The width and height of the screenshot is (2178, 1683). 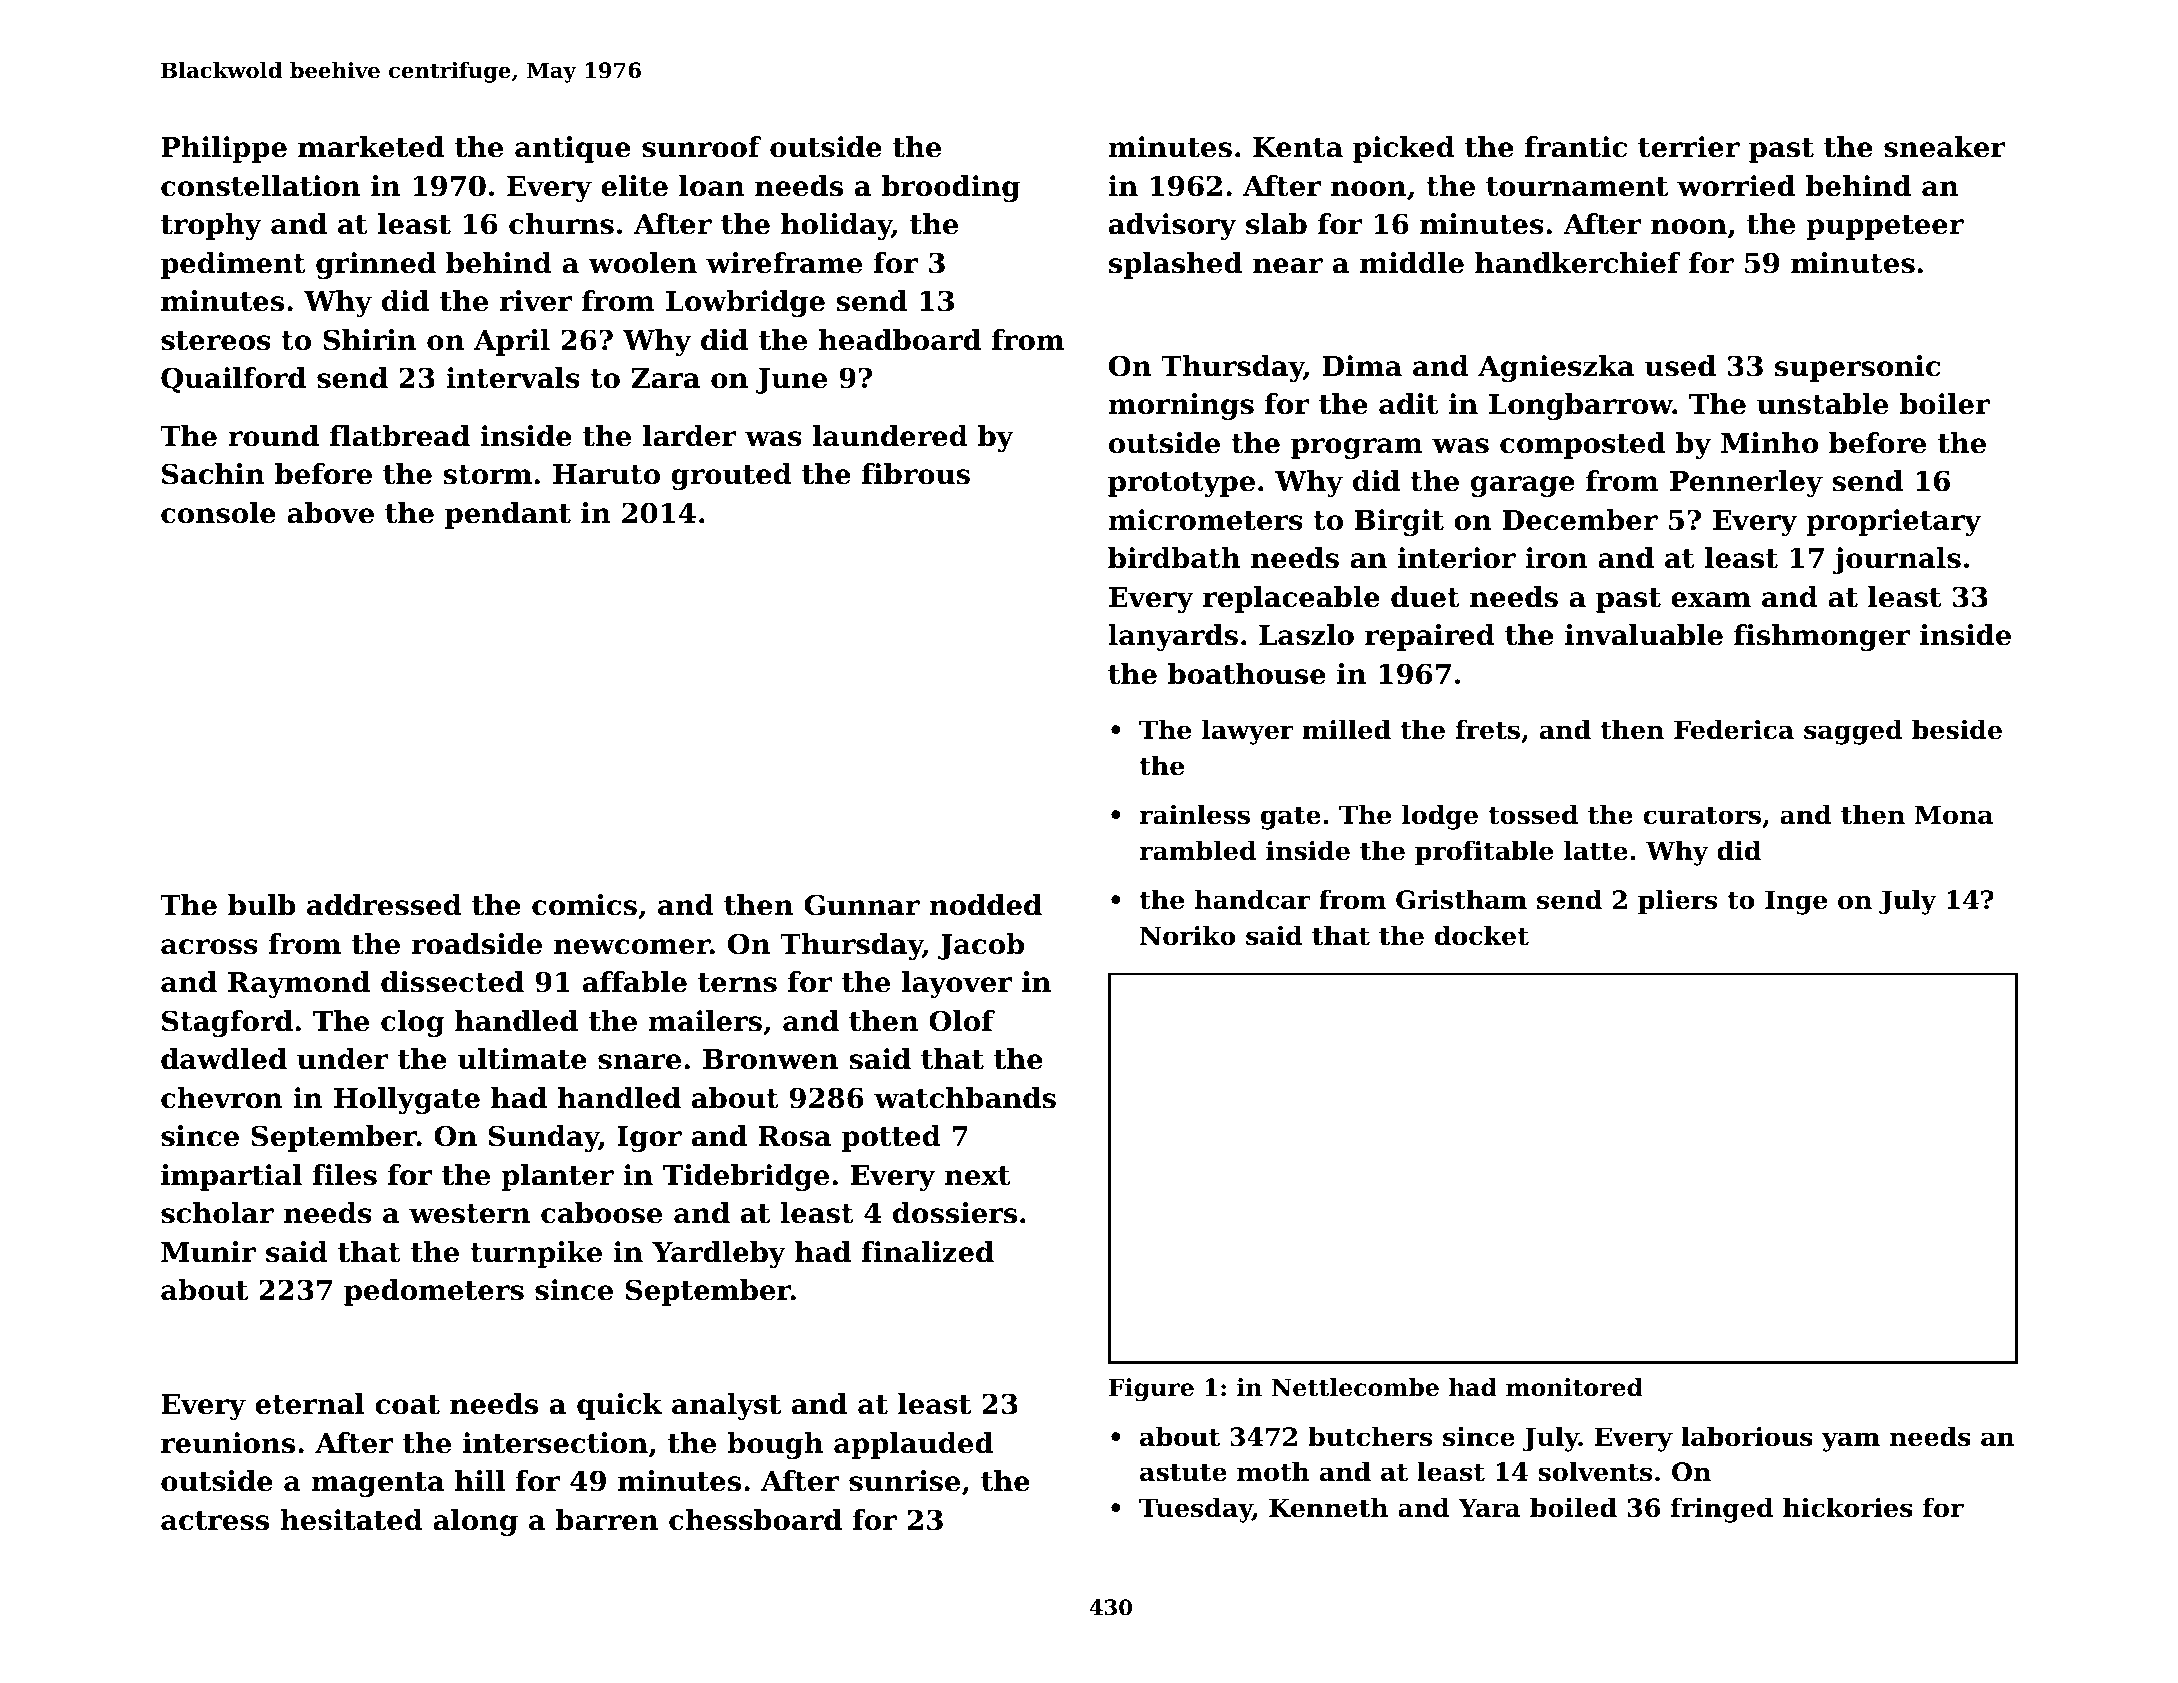 I want to click on hill, so click(x=480, y=1480).
